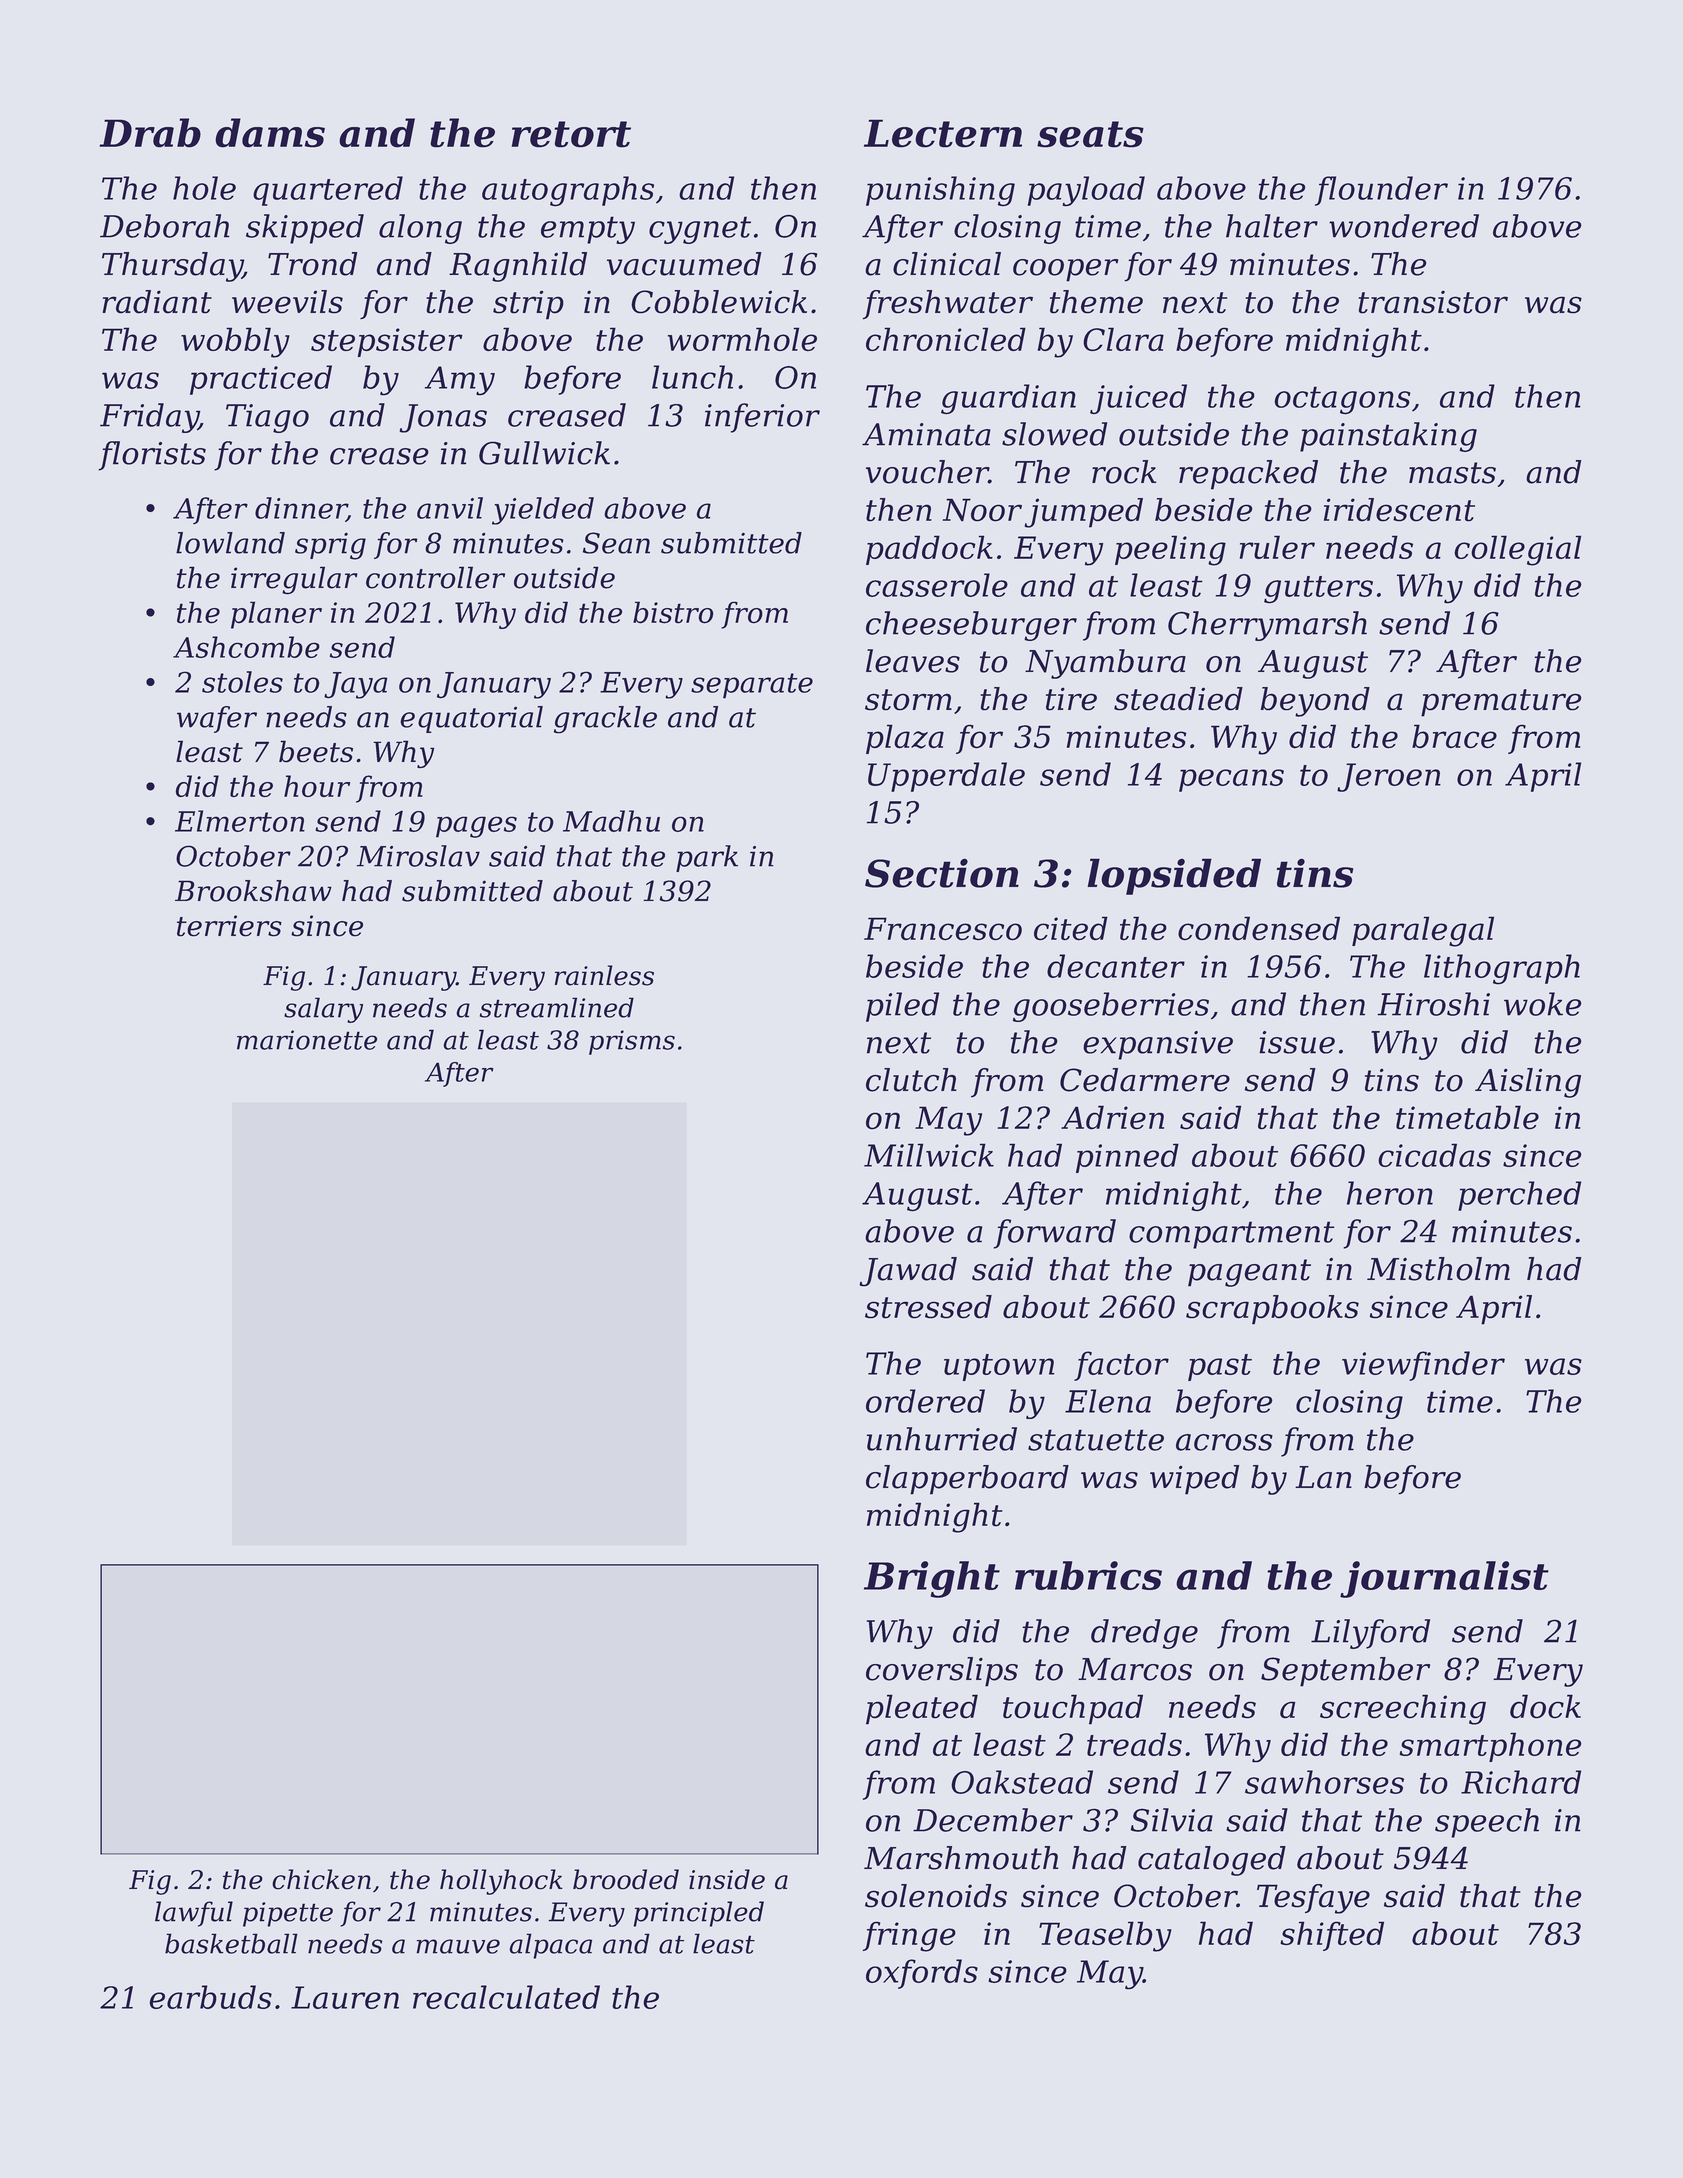 The width and height of the document is (1683, 2178). I want to click on fringe, so click(909, 1936).
